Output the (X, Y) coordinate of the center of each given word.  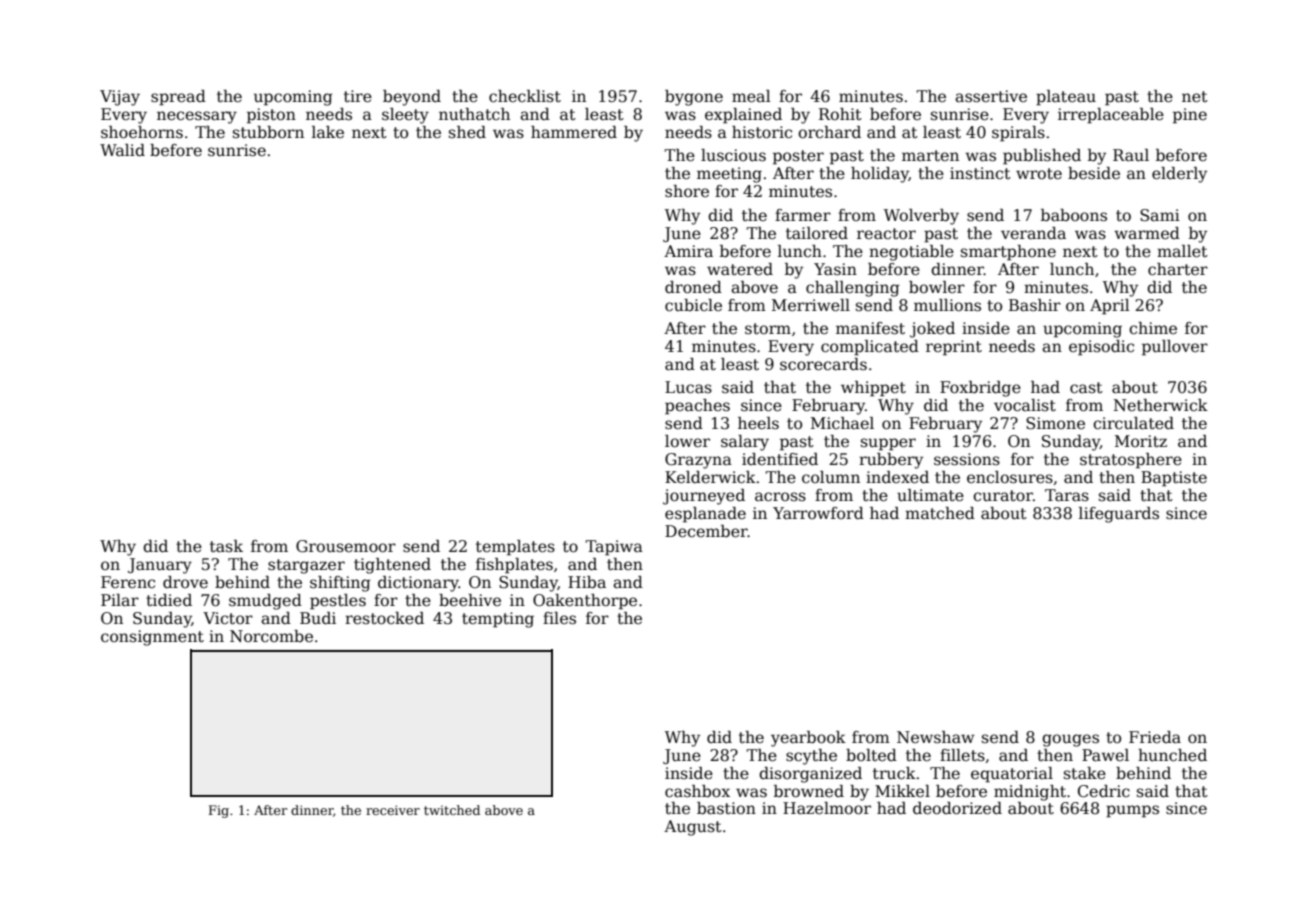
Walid (122, 150)
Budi (318, 618)
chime (1153, 328)
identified (780, 459)
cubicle (693, 305)
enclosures (1010, 477)
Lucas (688, 387)
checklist (525, 96)
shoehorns (142, 132)
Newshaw (936, 737)
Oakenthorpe (585, 602)
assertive (991, 96)
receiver (393, 810)
